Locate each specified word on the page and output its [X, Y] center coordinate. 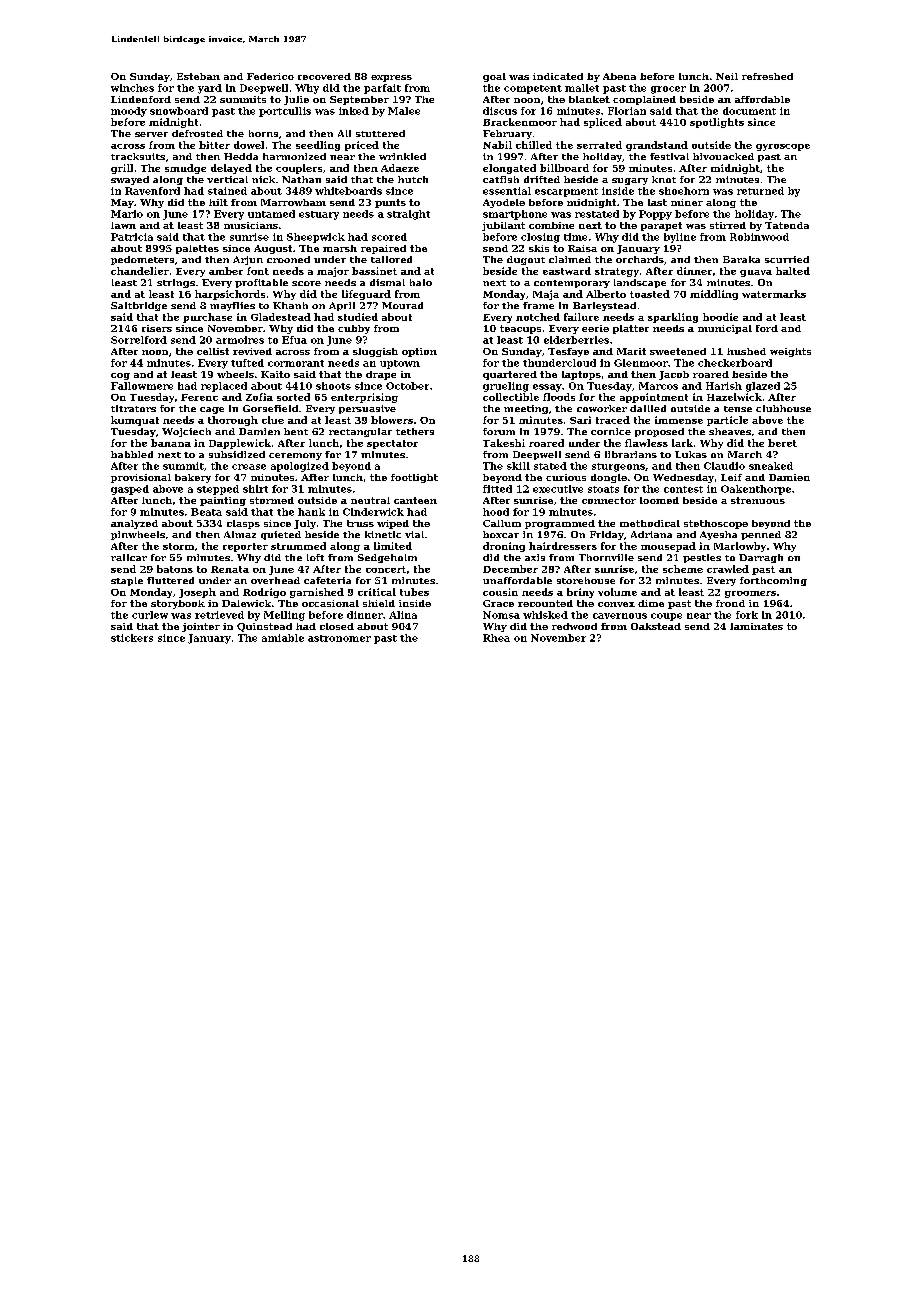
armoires [240, 340]
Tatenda [787, 225]
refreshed [767, 76]
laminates [756, 626]
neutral [370, 500]
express [391, 78]
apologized [300, 467]
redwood [574, 626]
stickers [132, 638]
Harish [724, 386]
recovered [324, 76]
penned [761, 535]
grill [122, 169]
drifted [542, 179]
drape [381, 375]
